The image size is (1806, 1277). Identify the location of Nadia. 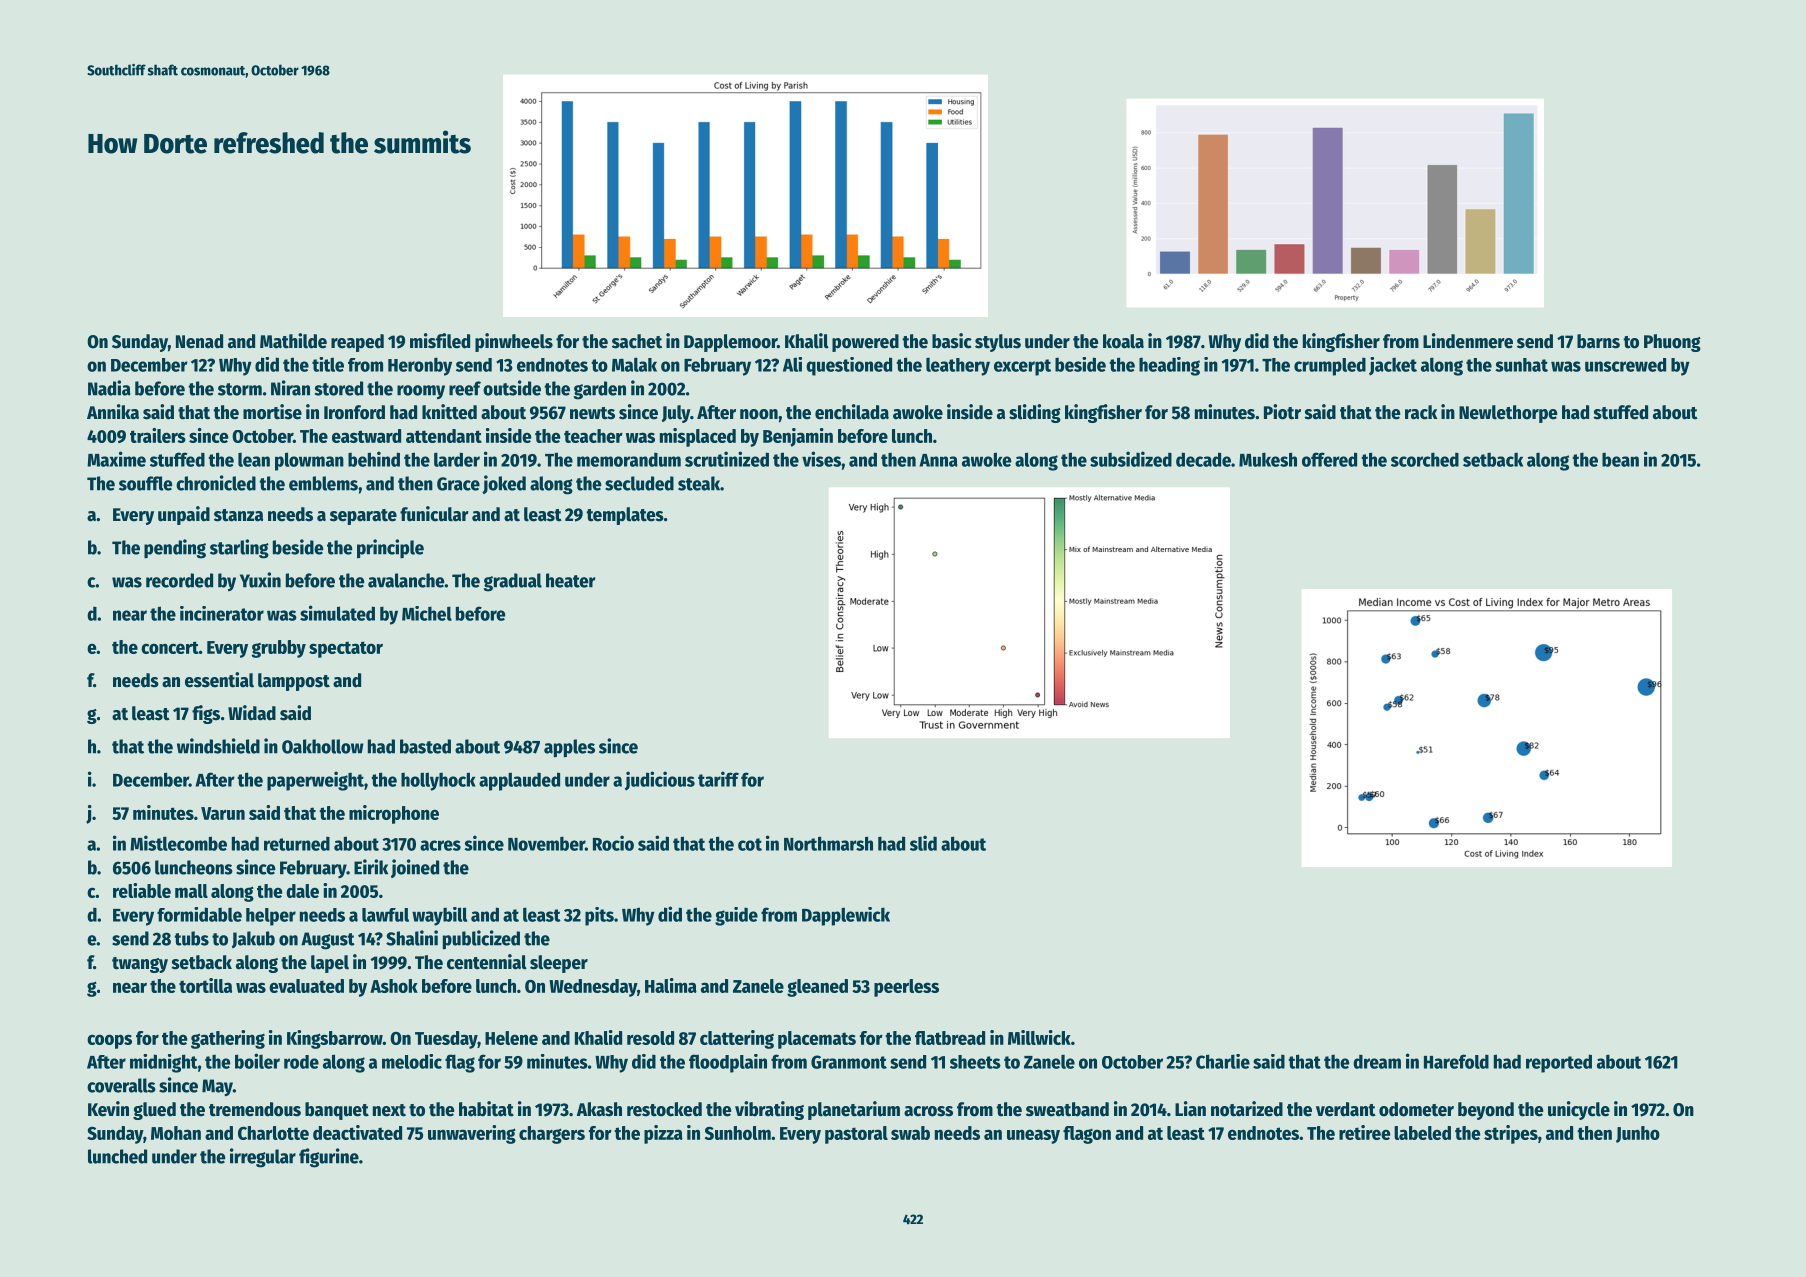
(109, 388).
